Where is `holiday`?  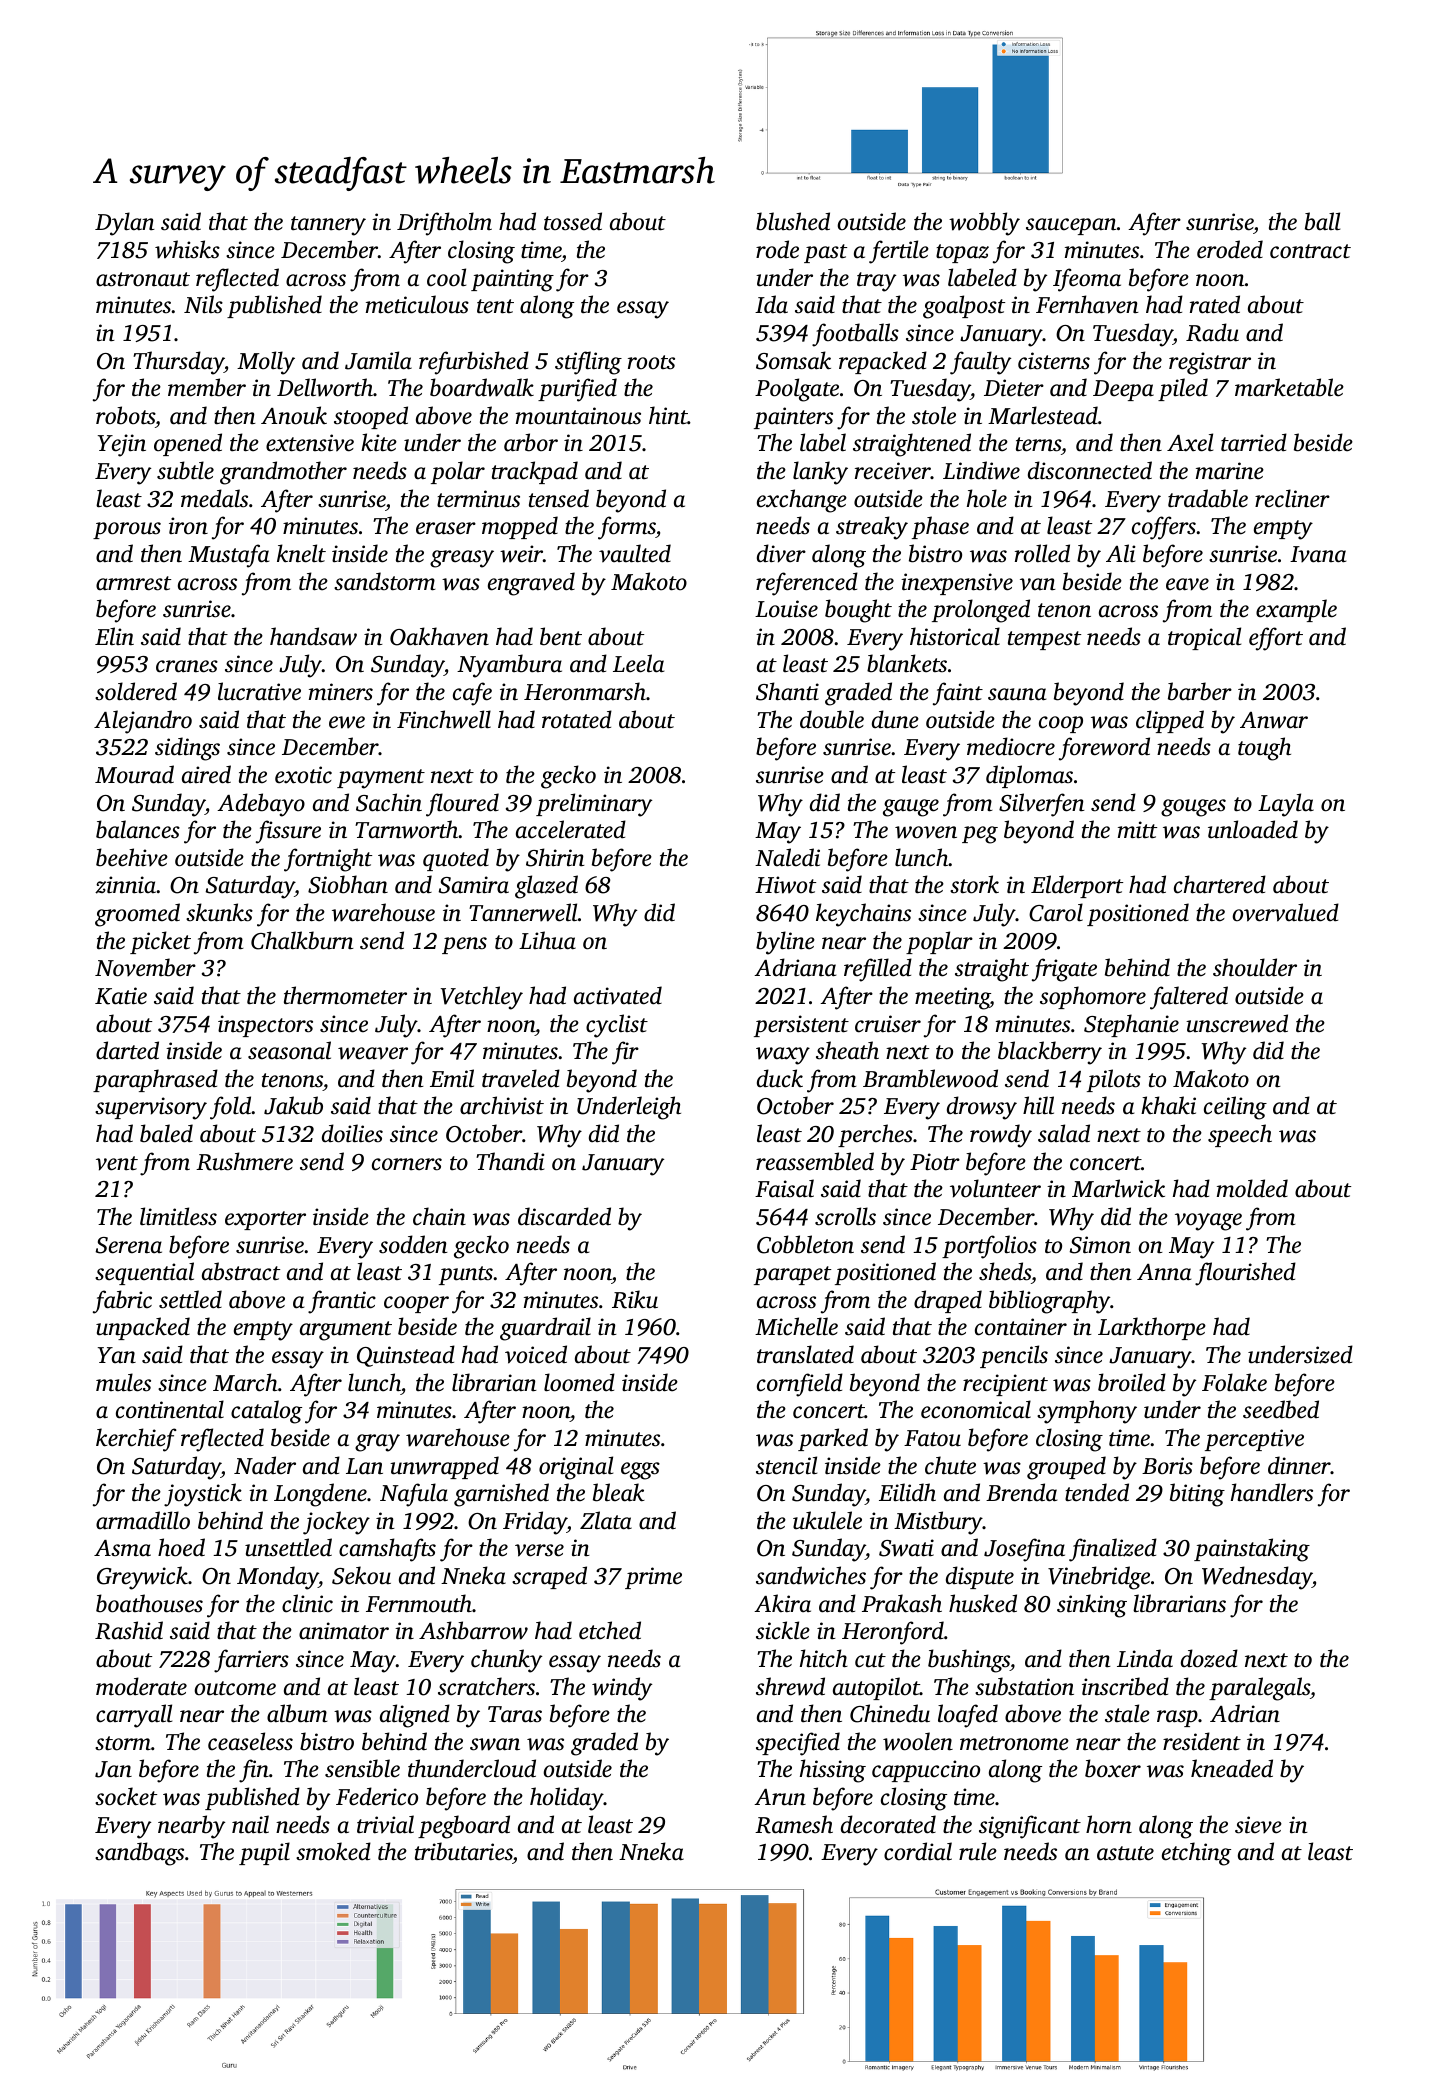 holiday is located at coordinates (567, 1799).
